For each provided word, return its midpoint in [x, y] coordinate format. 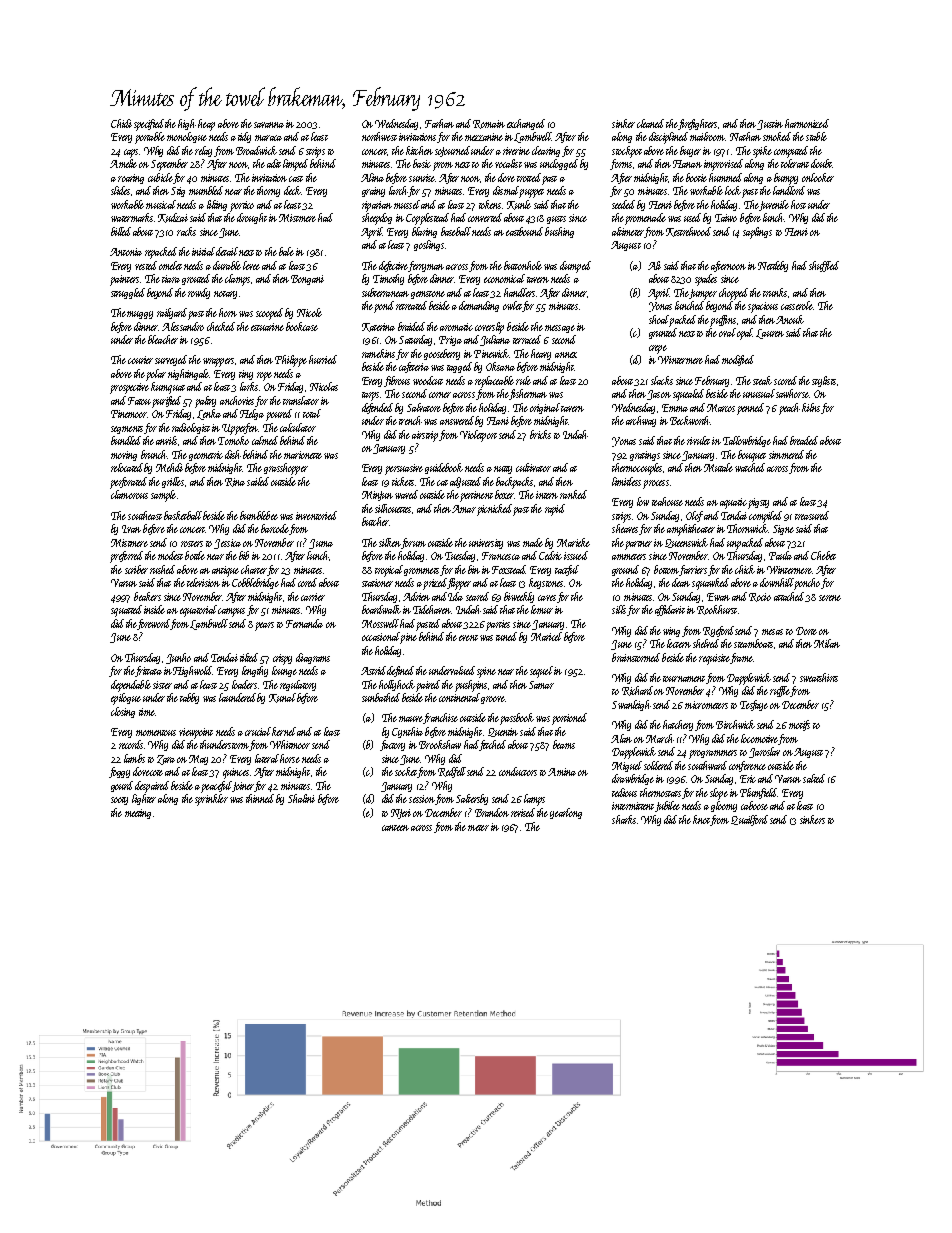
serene [830, 598]
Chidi [121, 123]
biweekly [519, 597]
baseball [456, 231]
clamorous [129, 494]
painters [124, 280]
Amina [562, 772]
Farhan [439, 123]
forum [413, 543]
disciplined [668, 138]
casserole [797, 305]
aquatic [733, 503]
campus [231, 612]
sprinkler [211, 800]
